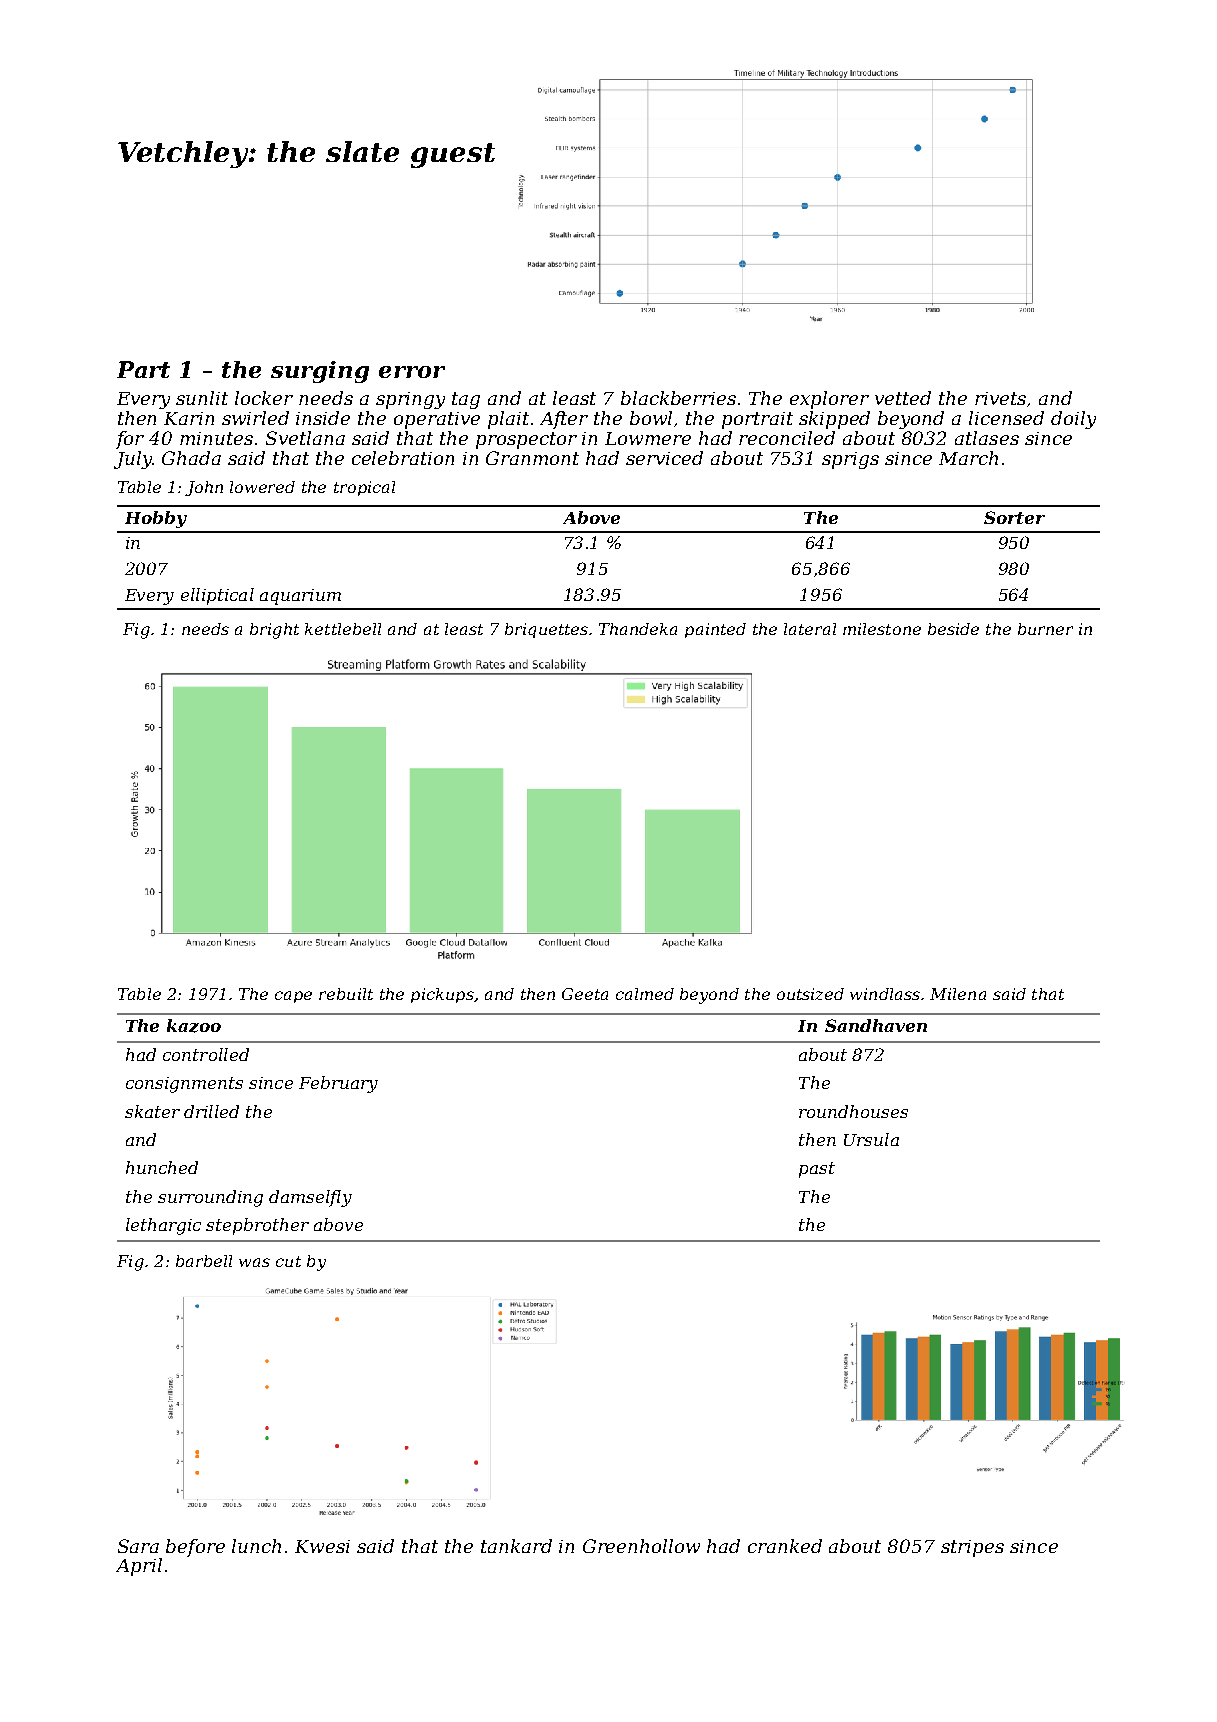  I want to click on Ursula, so click(871, 1139).
